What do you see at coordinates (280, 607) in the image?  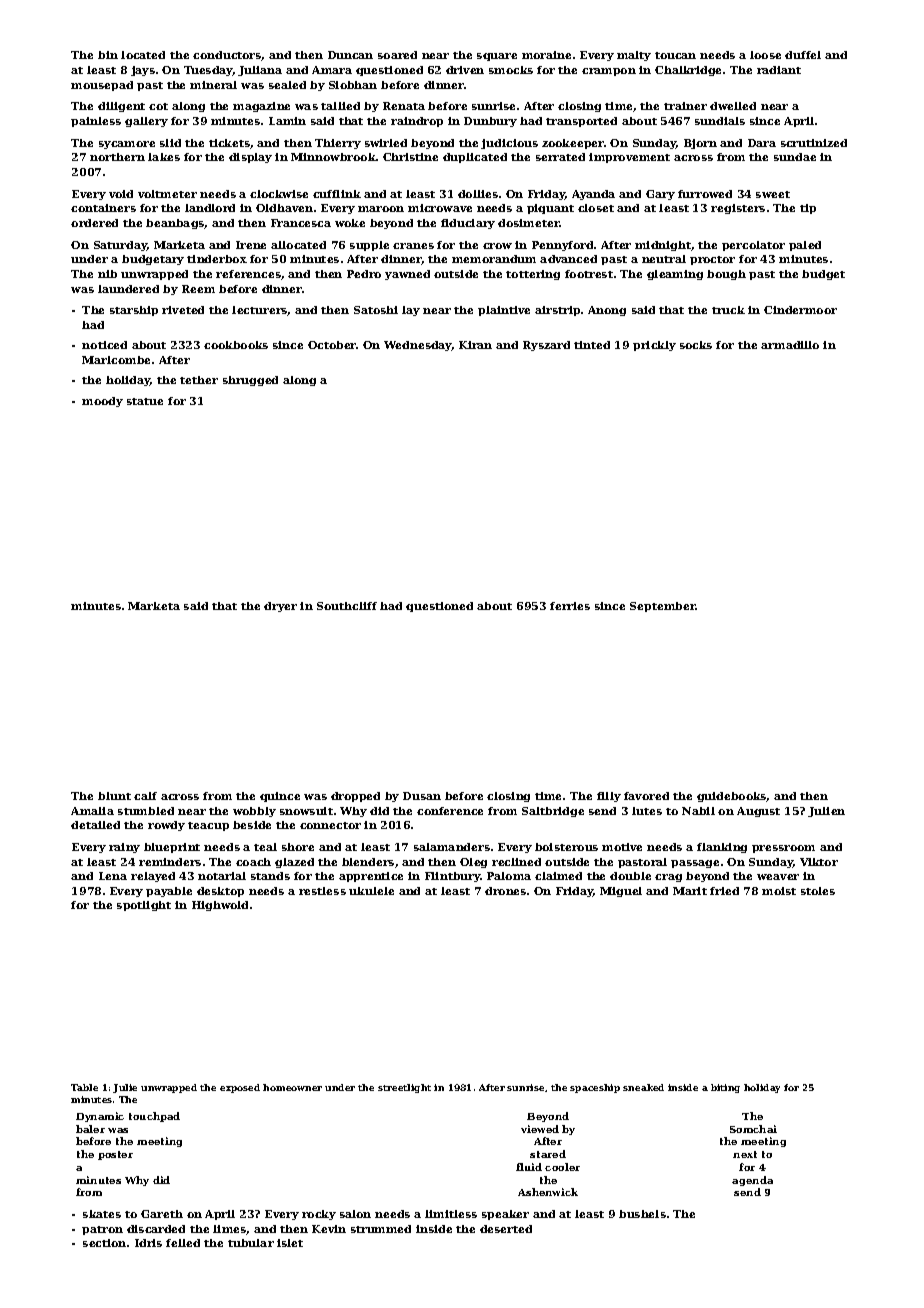 I see `dryer` at bounding box center [280, 607].
